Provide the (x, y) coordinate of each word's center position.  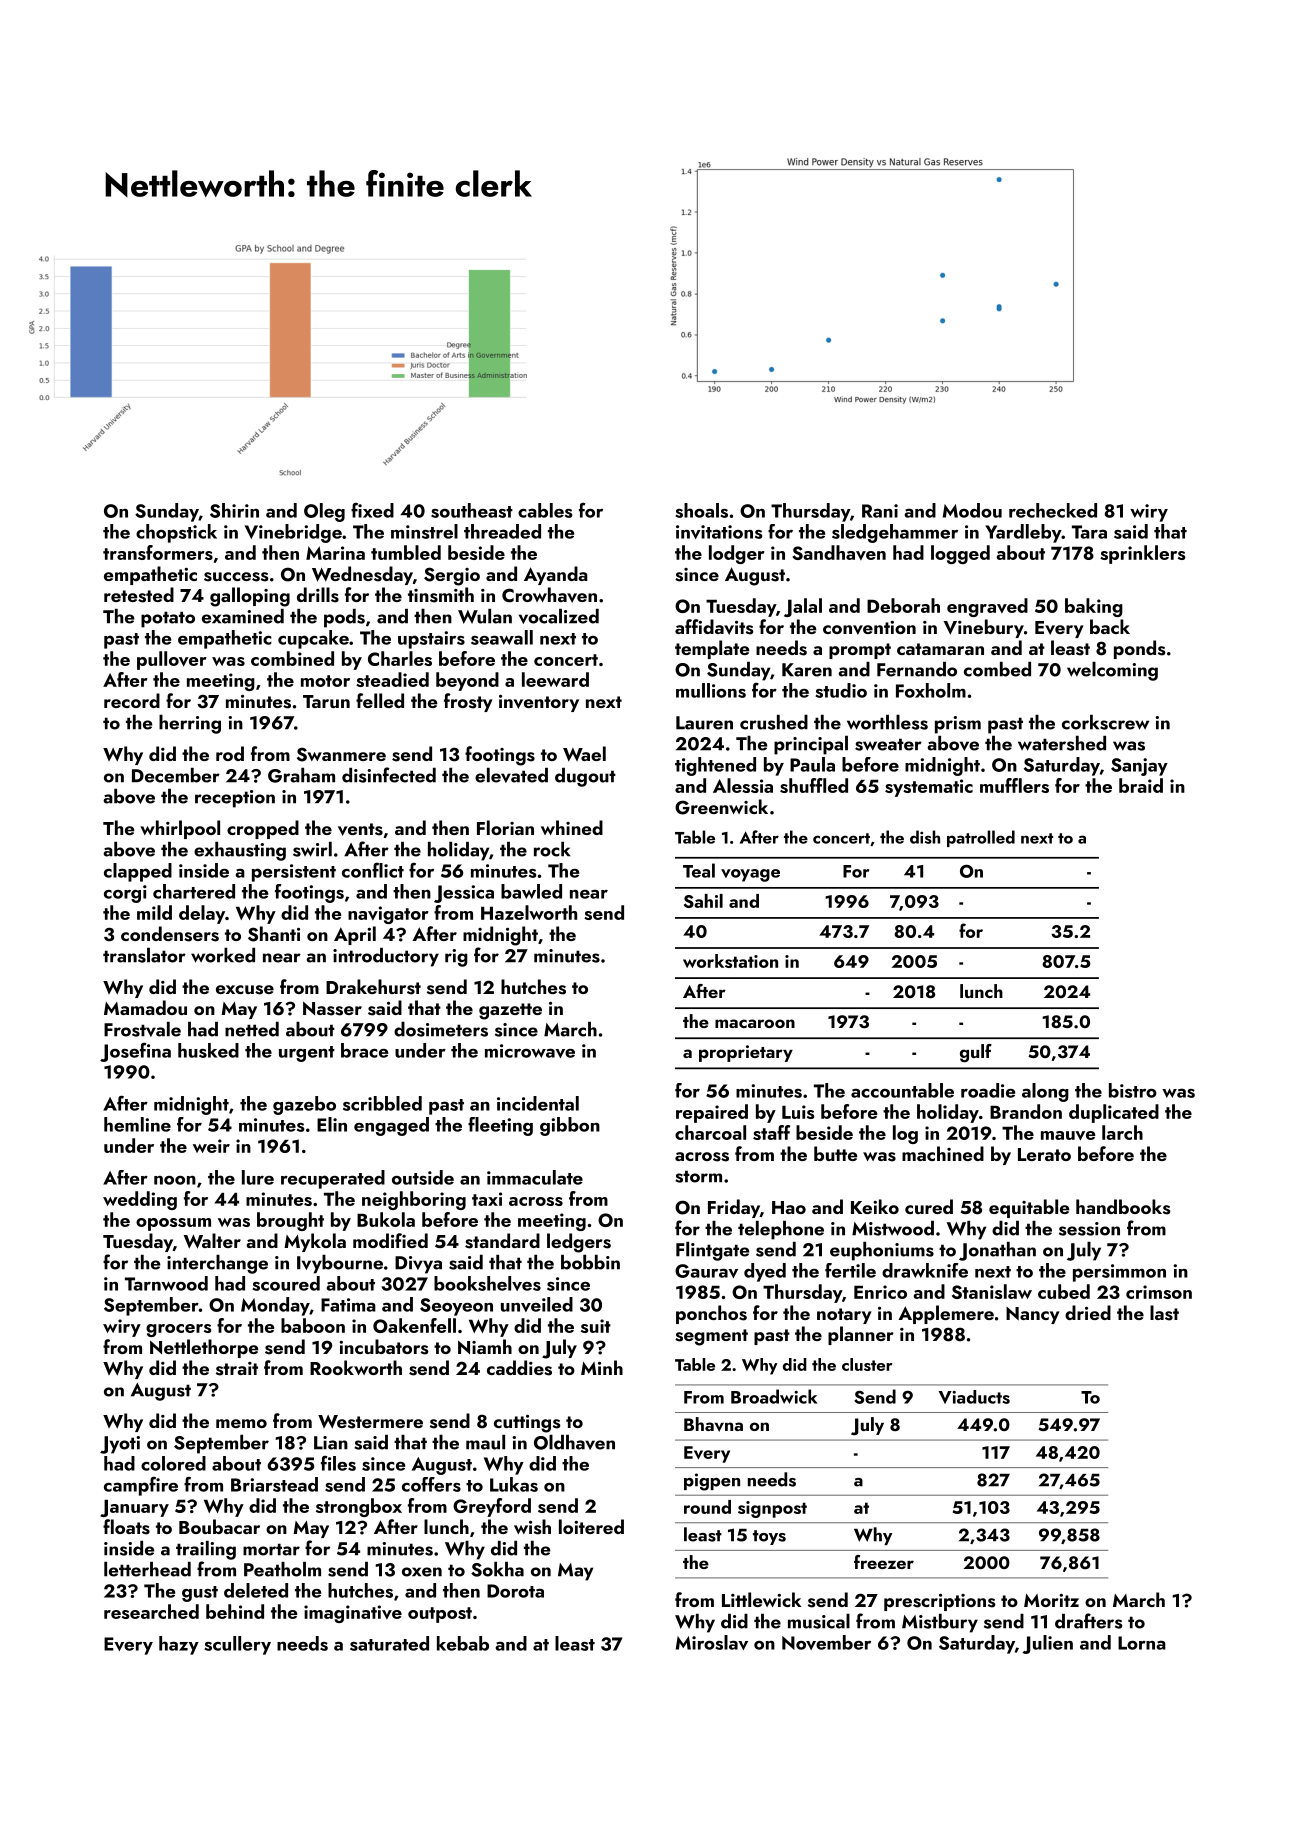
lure (258, 1177)
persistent (294, 873)
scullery (237, 1645)
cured (929, 1206)
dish (925, 837)
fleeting (500, 1126)
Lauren (704, 723)
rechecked (1053, 510)
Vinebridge (293, 533)
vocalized (559, 616)
